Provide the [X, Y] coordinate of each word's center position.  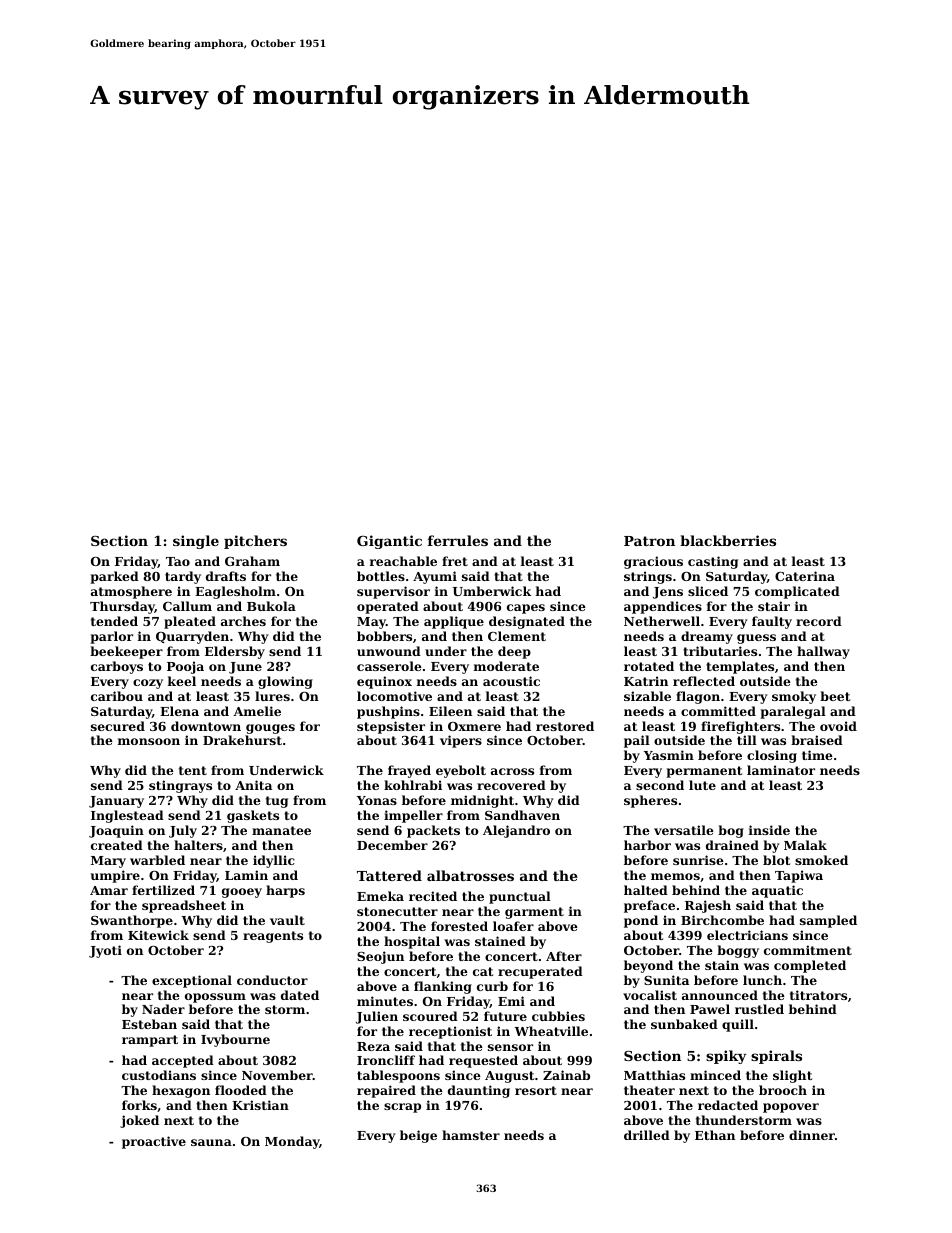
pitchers [255, 542]
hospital [412, 942]
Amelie [257, 711]
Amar [109, 890]
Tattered [389, 875]
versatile [684, 830]
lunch [762, 980]
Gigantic [389, 542]
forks [139, 1105]
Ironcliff [386, 1060]
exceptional [192, 981]
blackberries [728, 540]
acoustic [511, 681]
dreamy [707, 637]
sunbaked [684, 1024]
